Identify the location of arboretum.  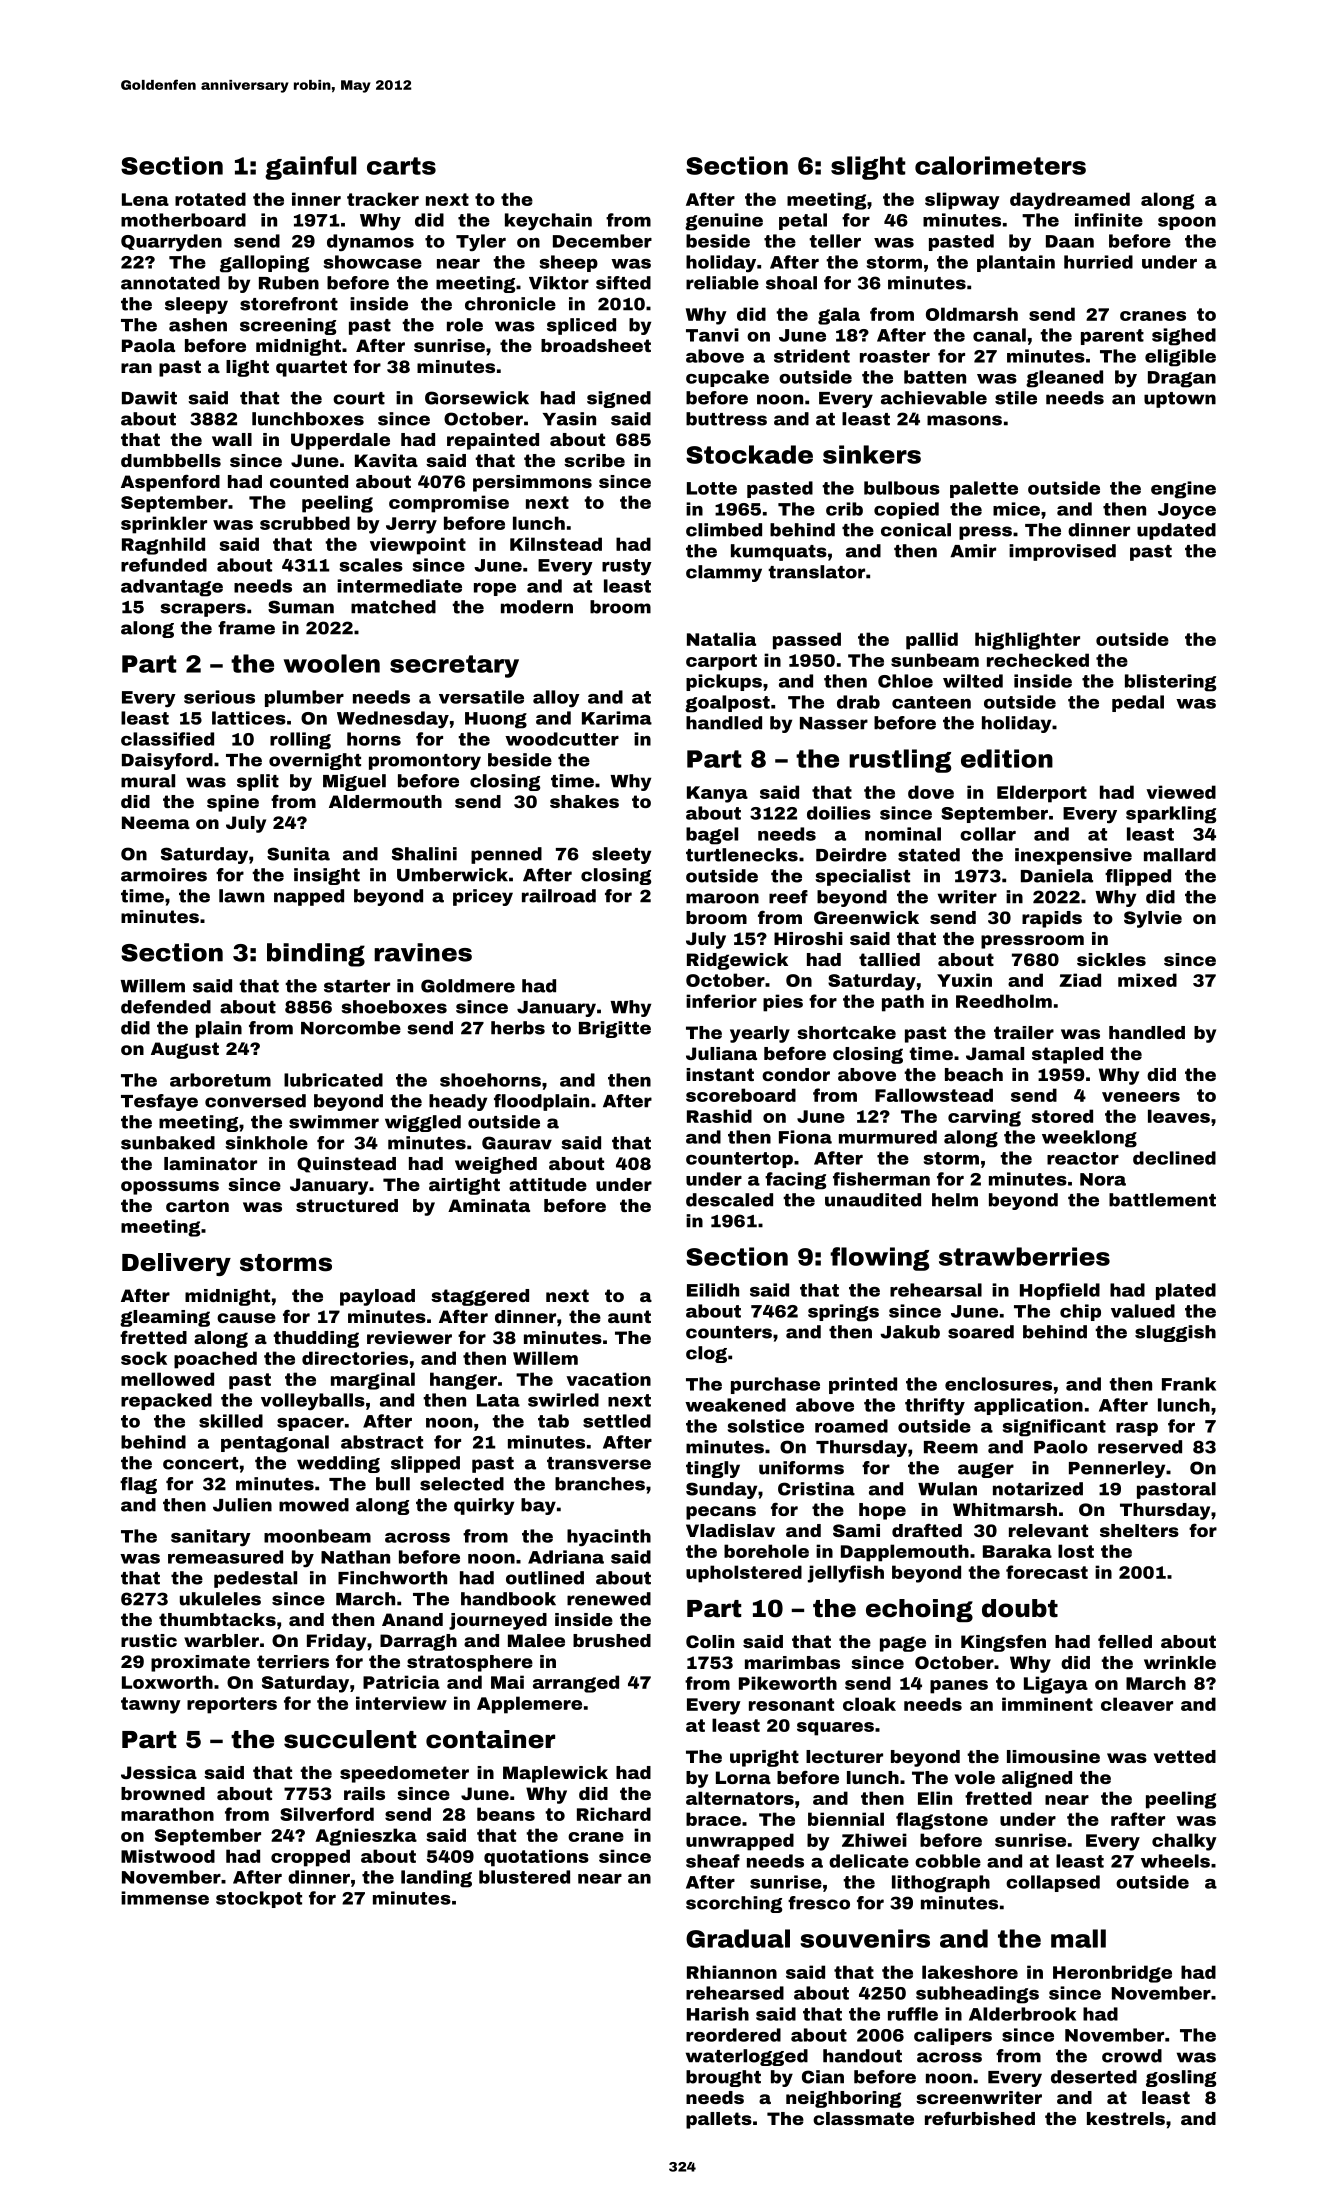
(220, 1080).
